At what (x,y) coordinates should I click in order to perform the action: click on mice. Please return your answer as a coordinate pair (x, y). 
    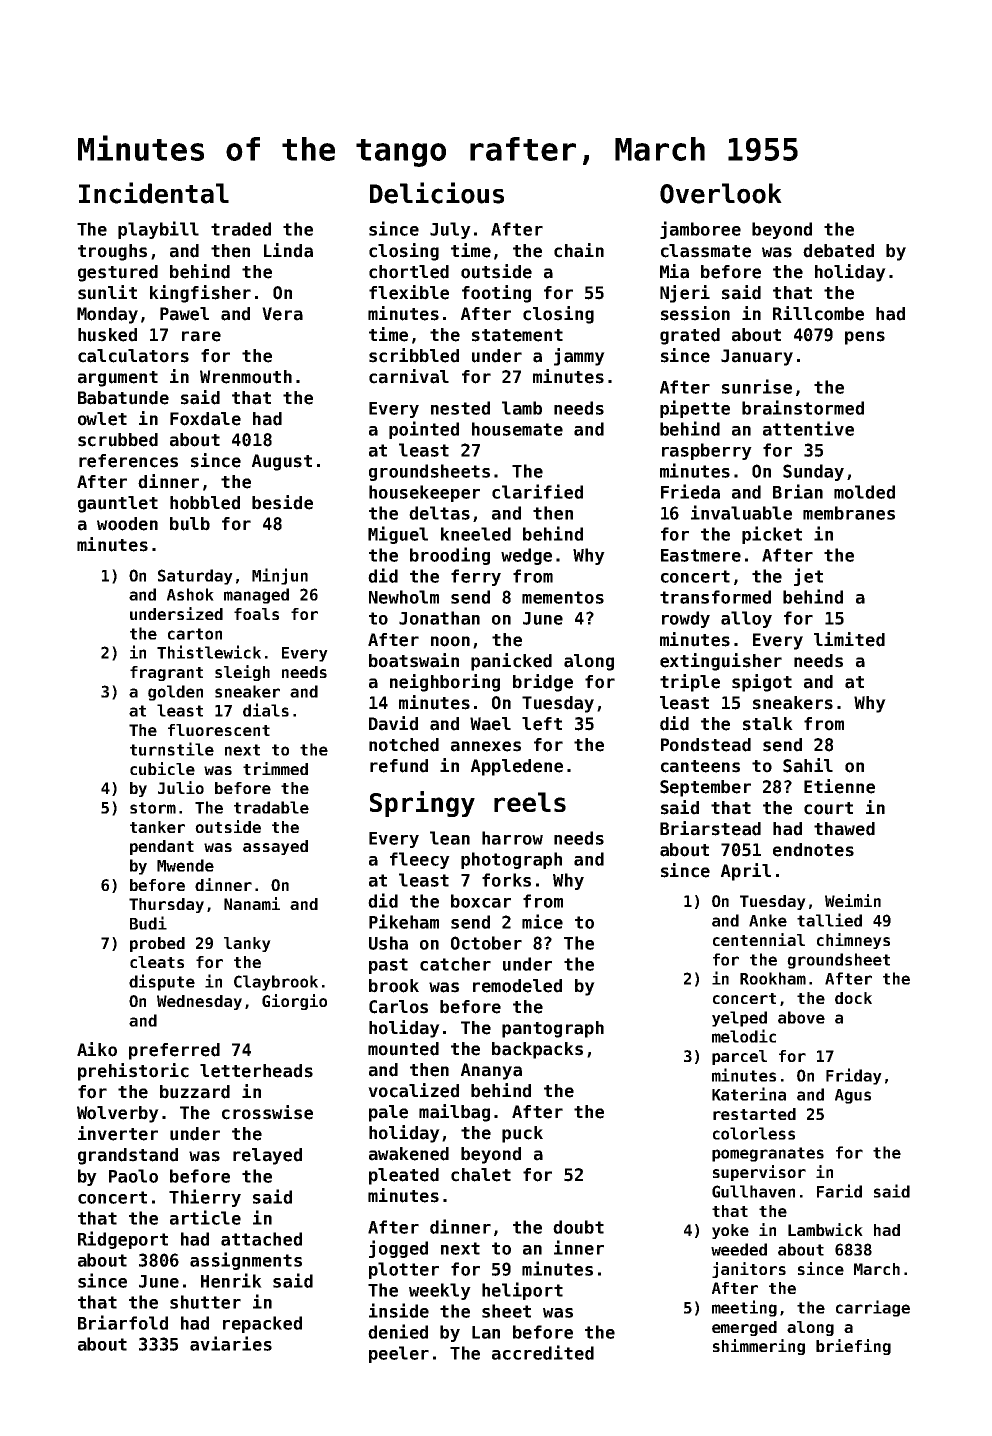
    Looking at the image, I should click on (542, 921).
